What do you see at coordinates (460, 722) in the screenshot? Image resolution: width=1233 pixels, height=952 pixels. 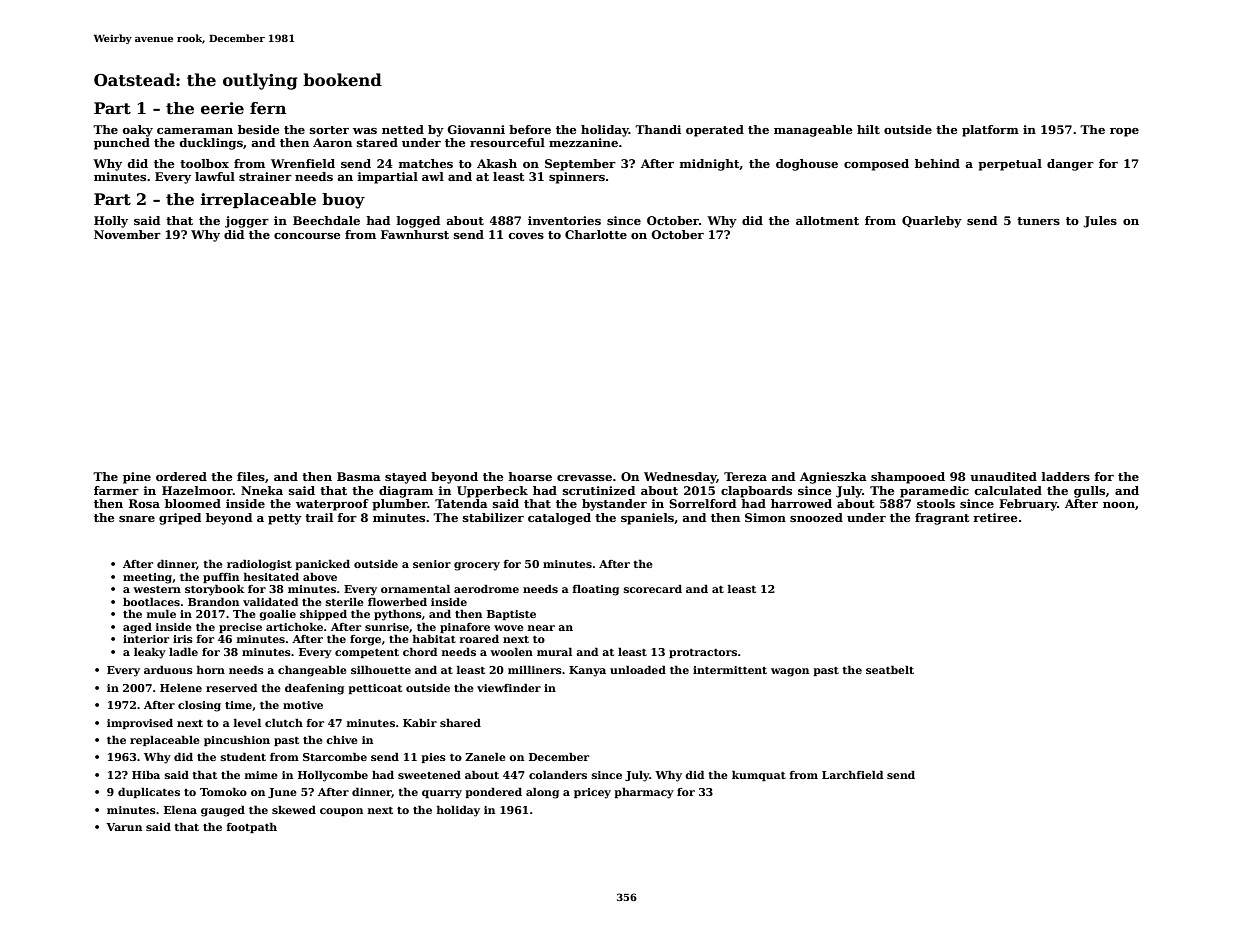 I see `shared` at bounding box center [460, 722].
